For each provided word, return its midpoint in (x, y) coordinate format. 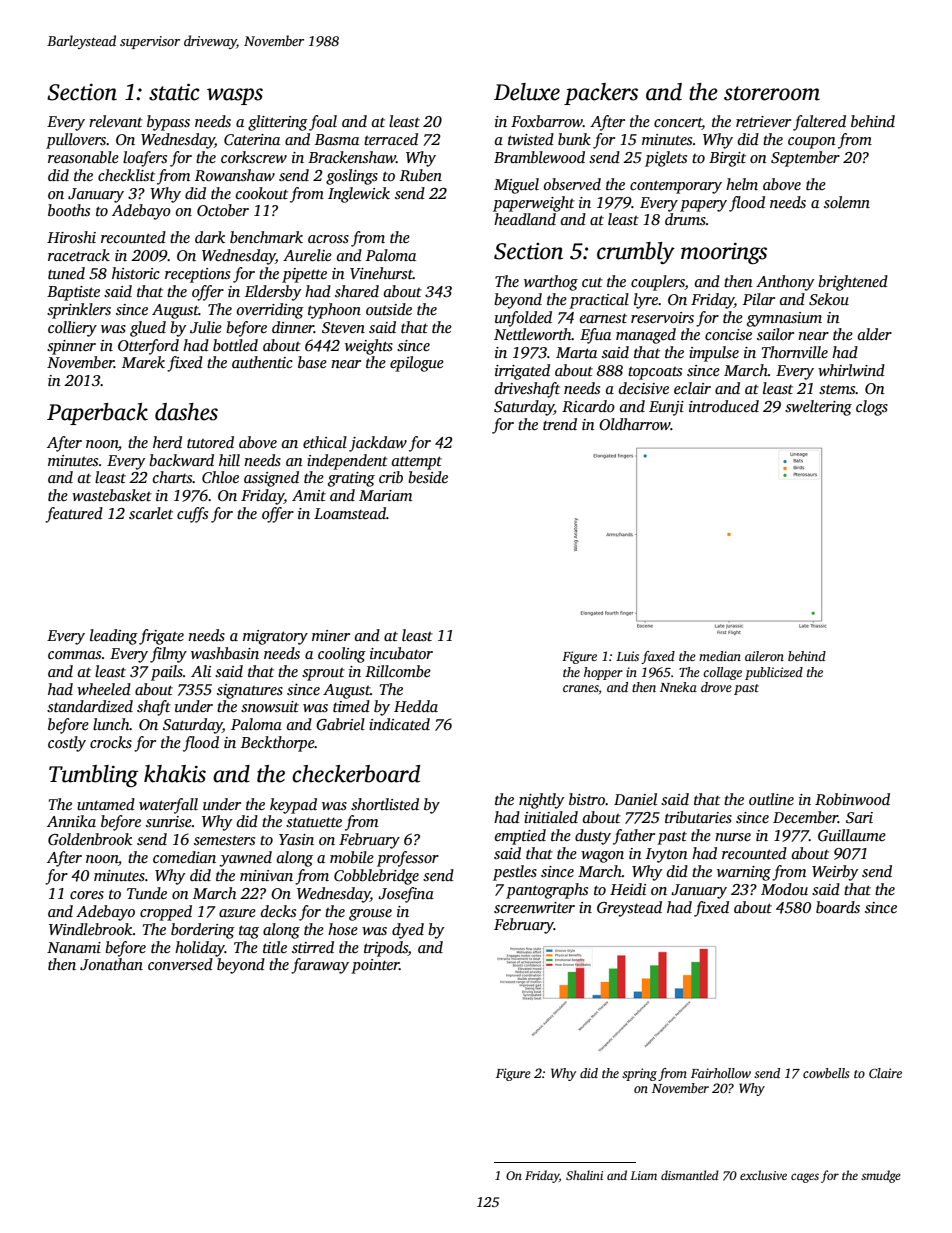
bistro (587, 799)
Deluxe (527, 92)
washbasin (225, 653)
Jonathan (111, 964)
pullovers (76, 141)
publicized (774, 673)
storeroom (772, 93)
